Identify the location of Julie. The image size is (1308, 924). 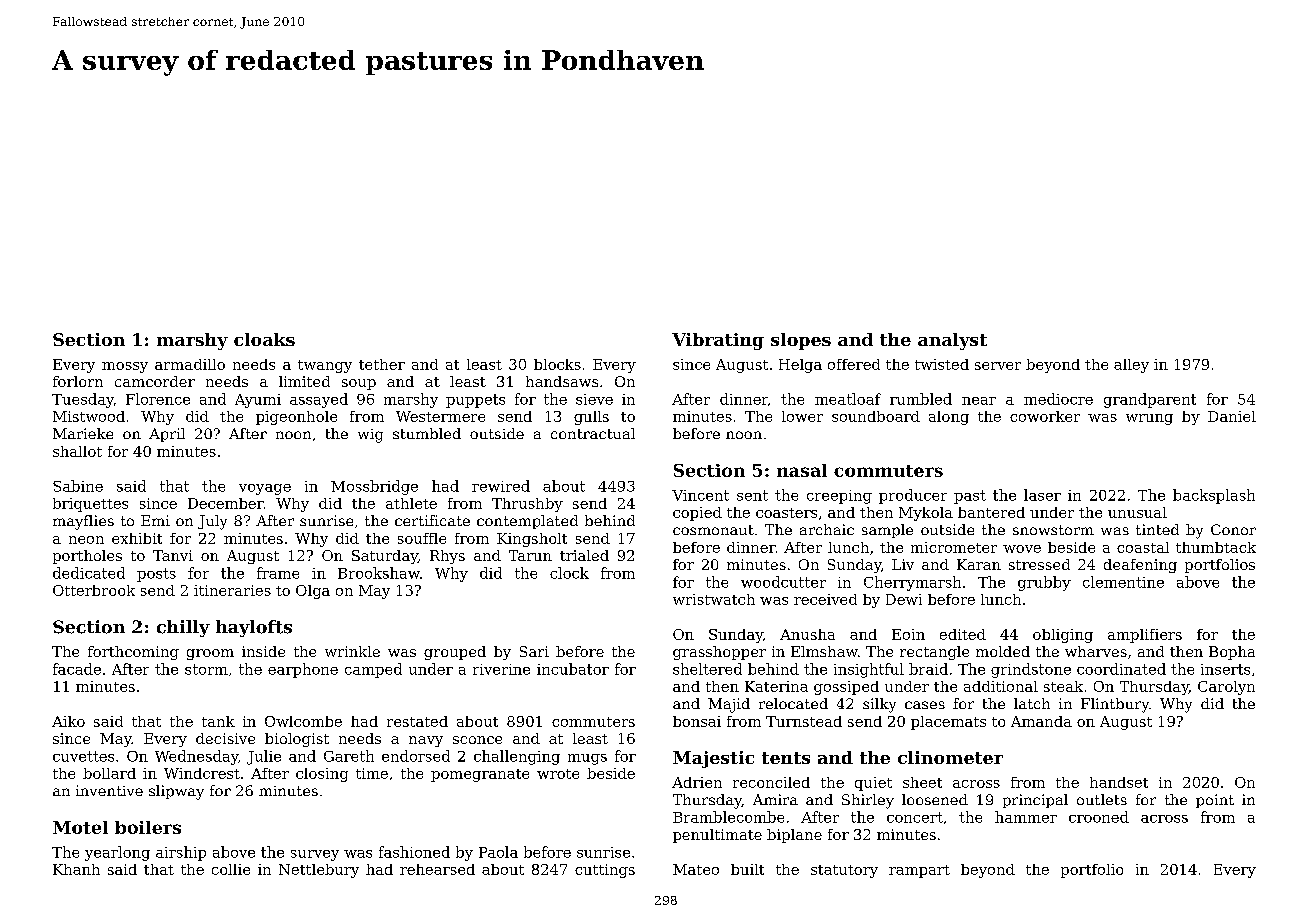
(264, 757).
